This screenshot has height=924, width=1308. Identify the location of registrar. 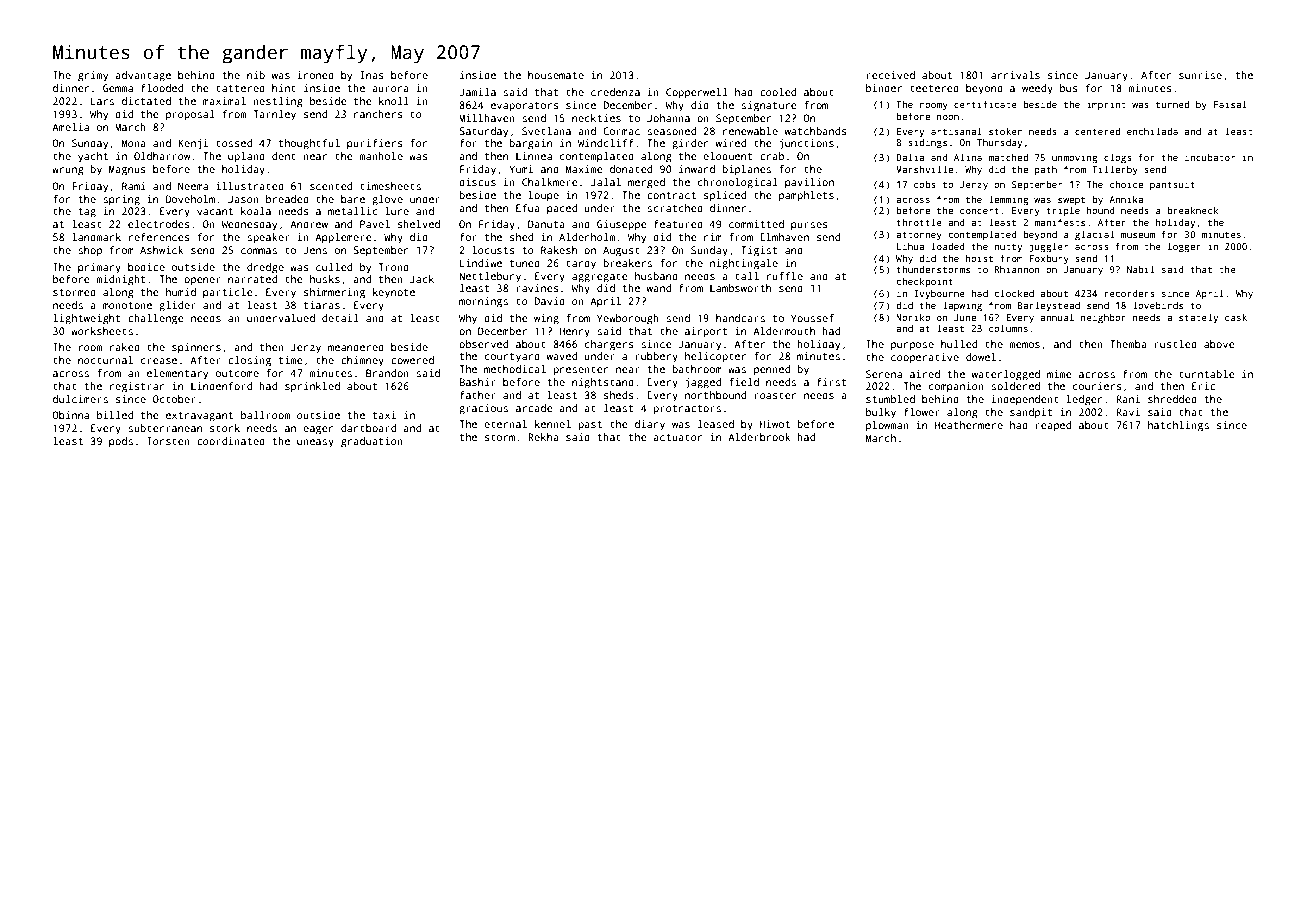
(137, 387).
